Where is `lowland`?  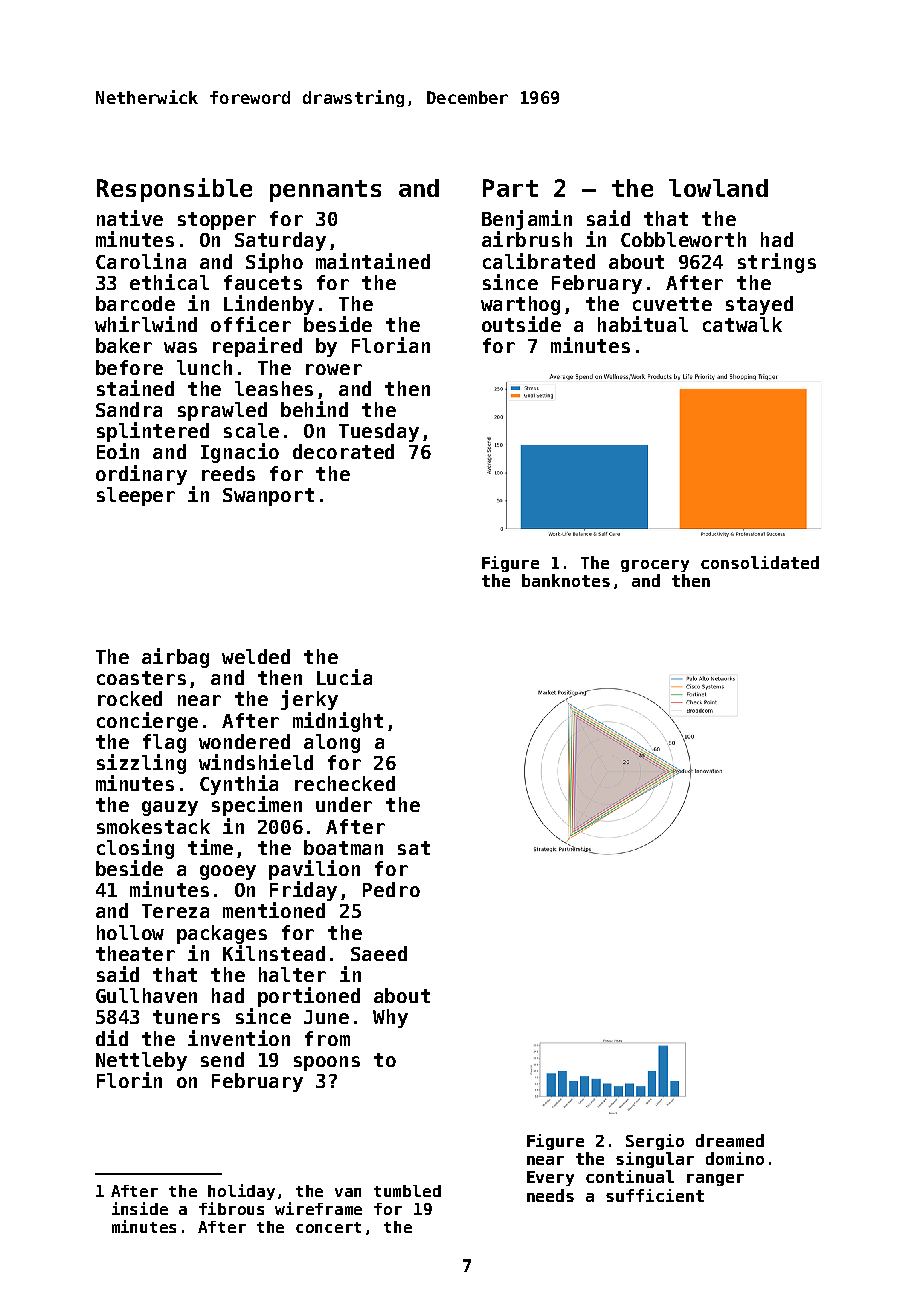 lowland is located at coordinates (718, 188).
